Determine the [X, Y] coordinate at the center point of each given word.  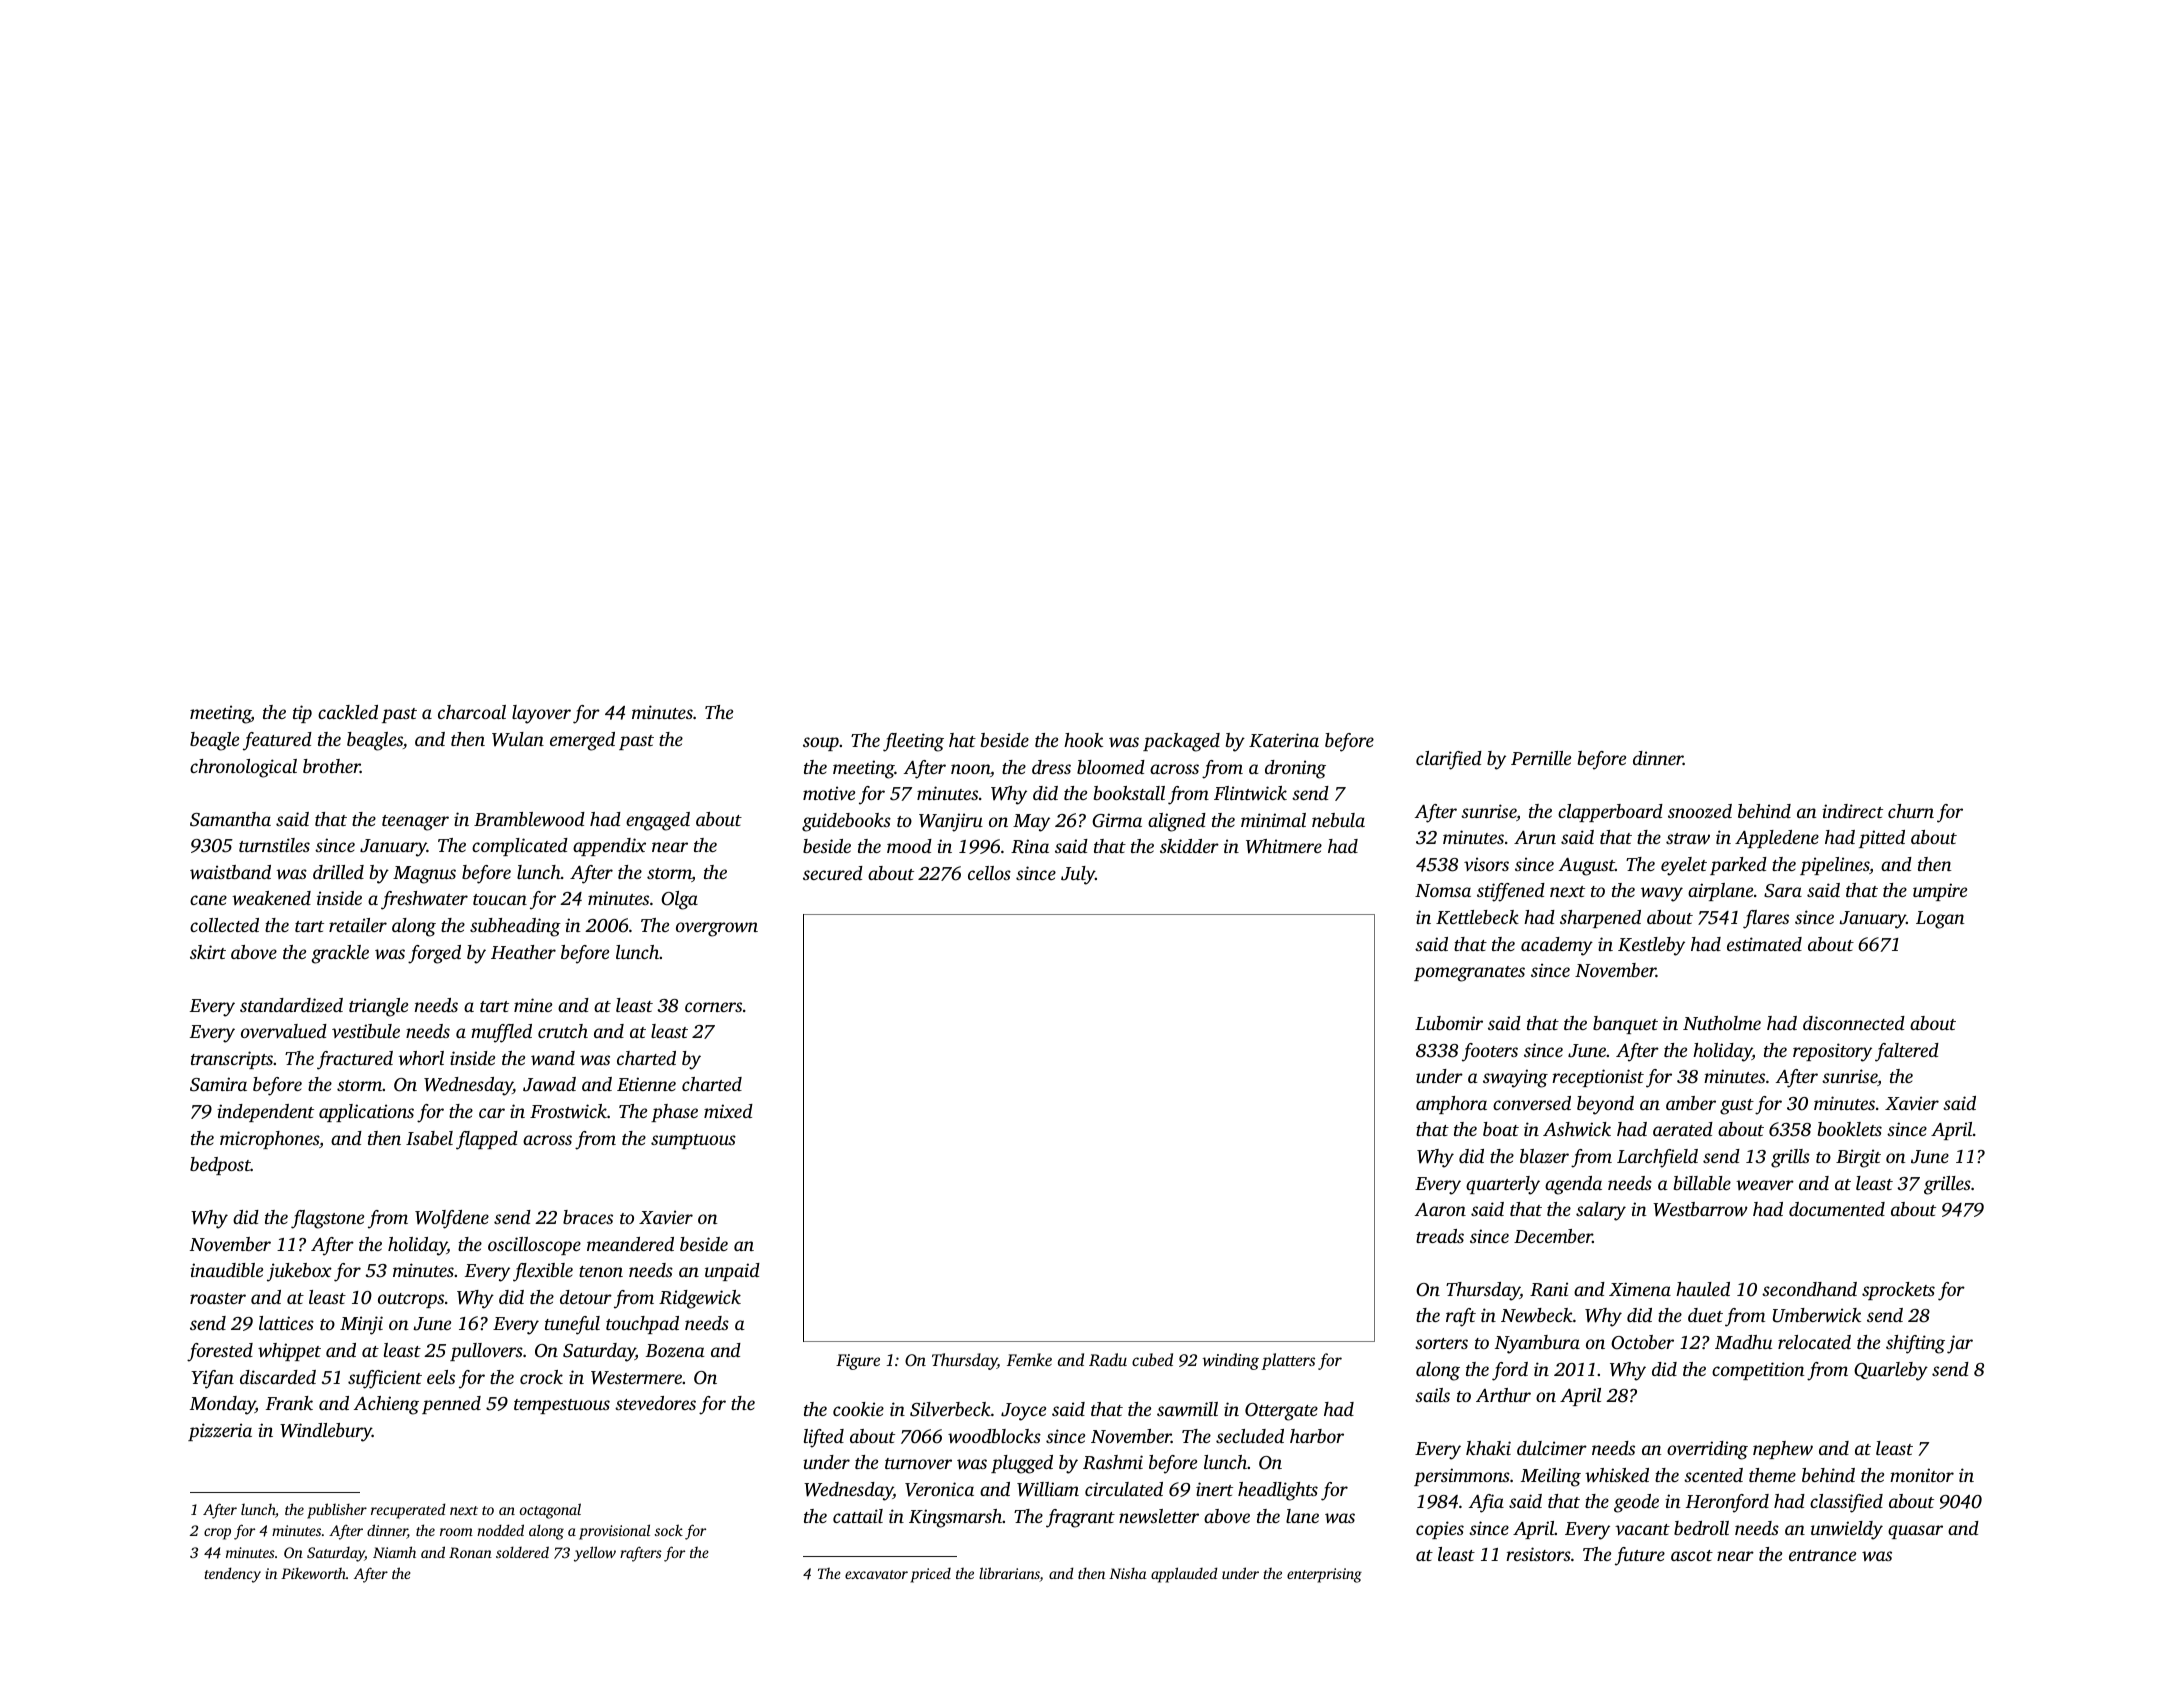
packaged [1181, 742]
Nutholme [1722, 1023]
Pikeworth [313, 1573]
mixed [728, 1111]
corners [713, 1007]
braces [588, 1217]
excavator [876, 1574]
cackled [348, 712]
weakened [271, 898]
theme [1772, 1475]
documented [1837, 1209]
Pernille [1541, 758]
